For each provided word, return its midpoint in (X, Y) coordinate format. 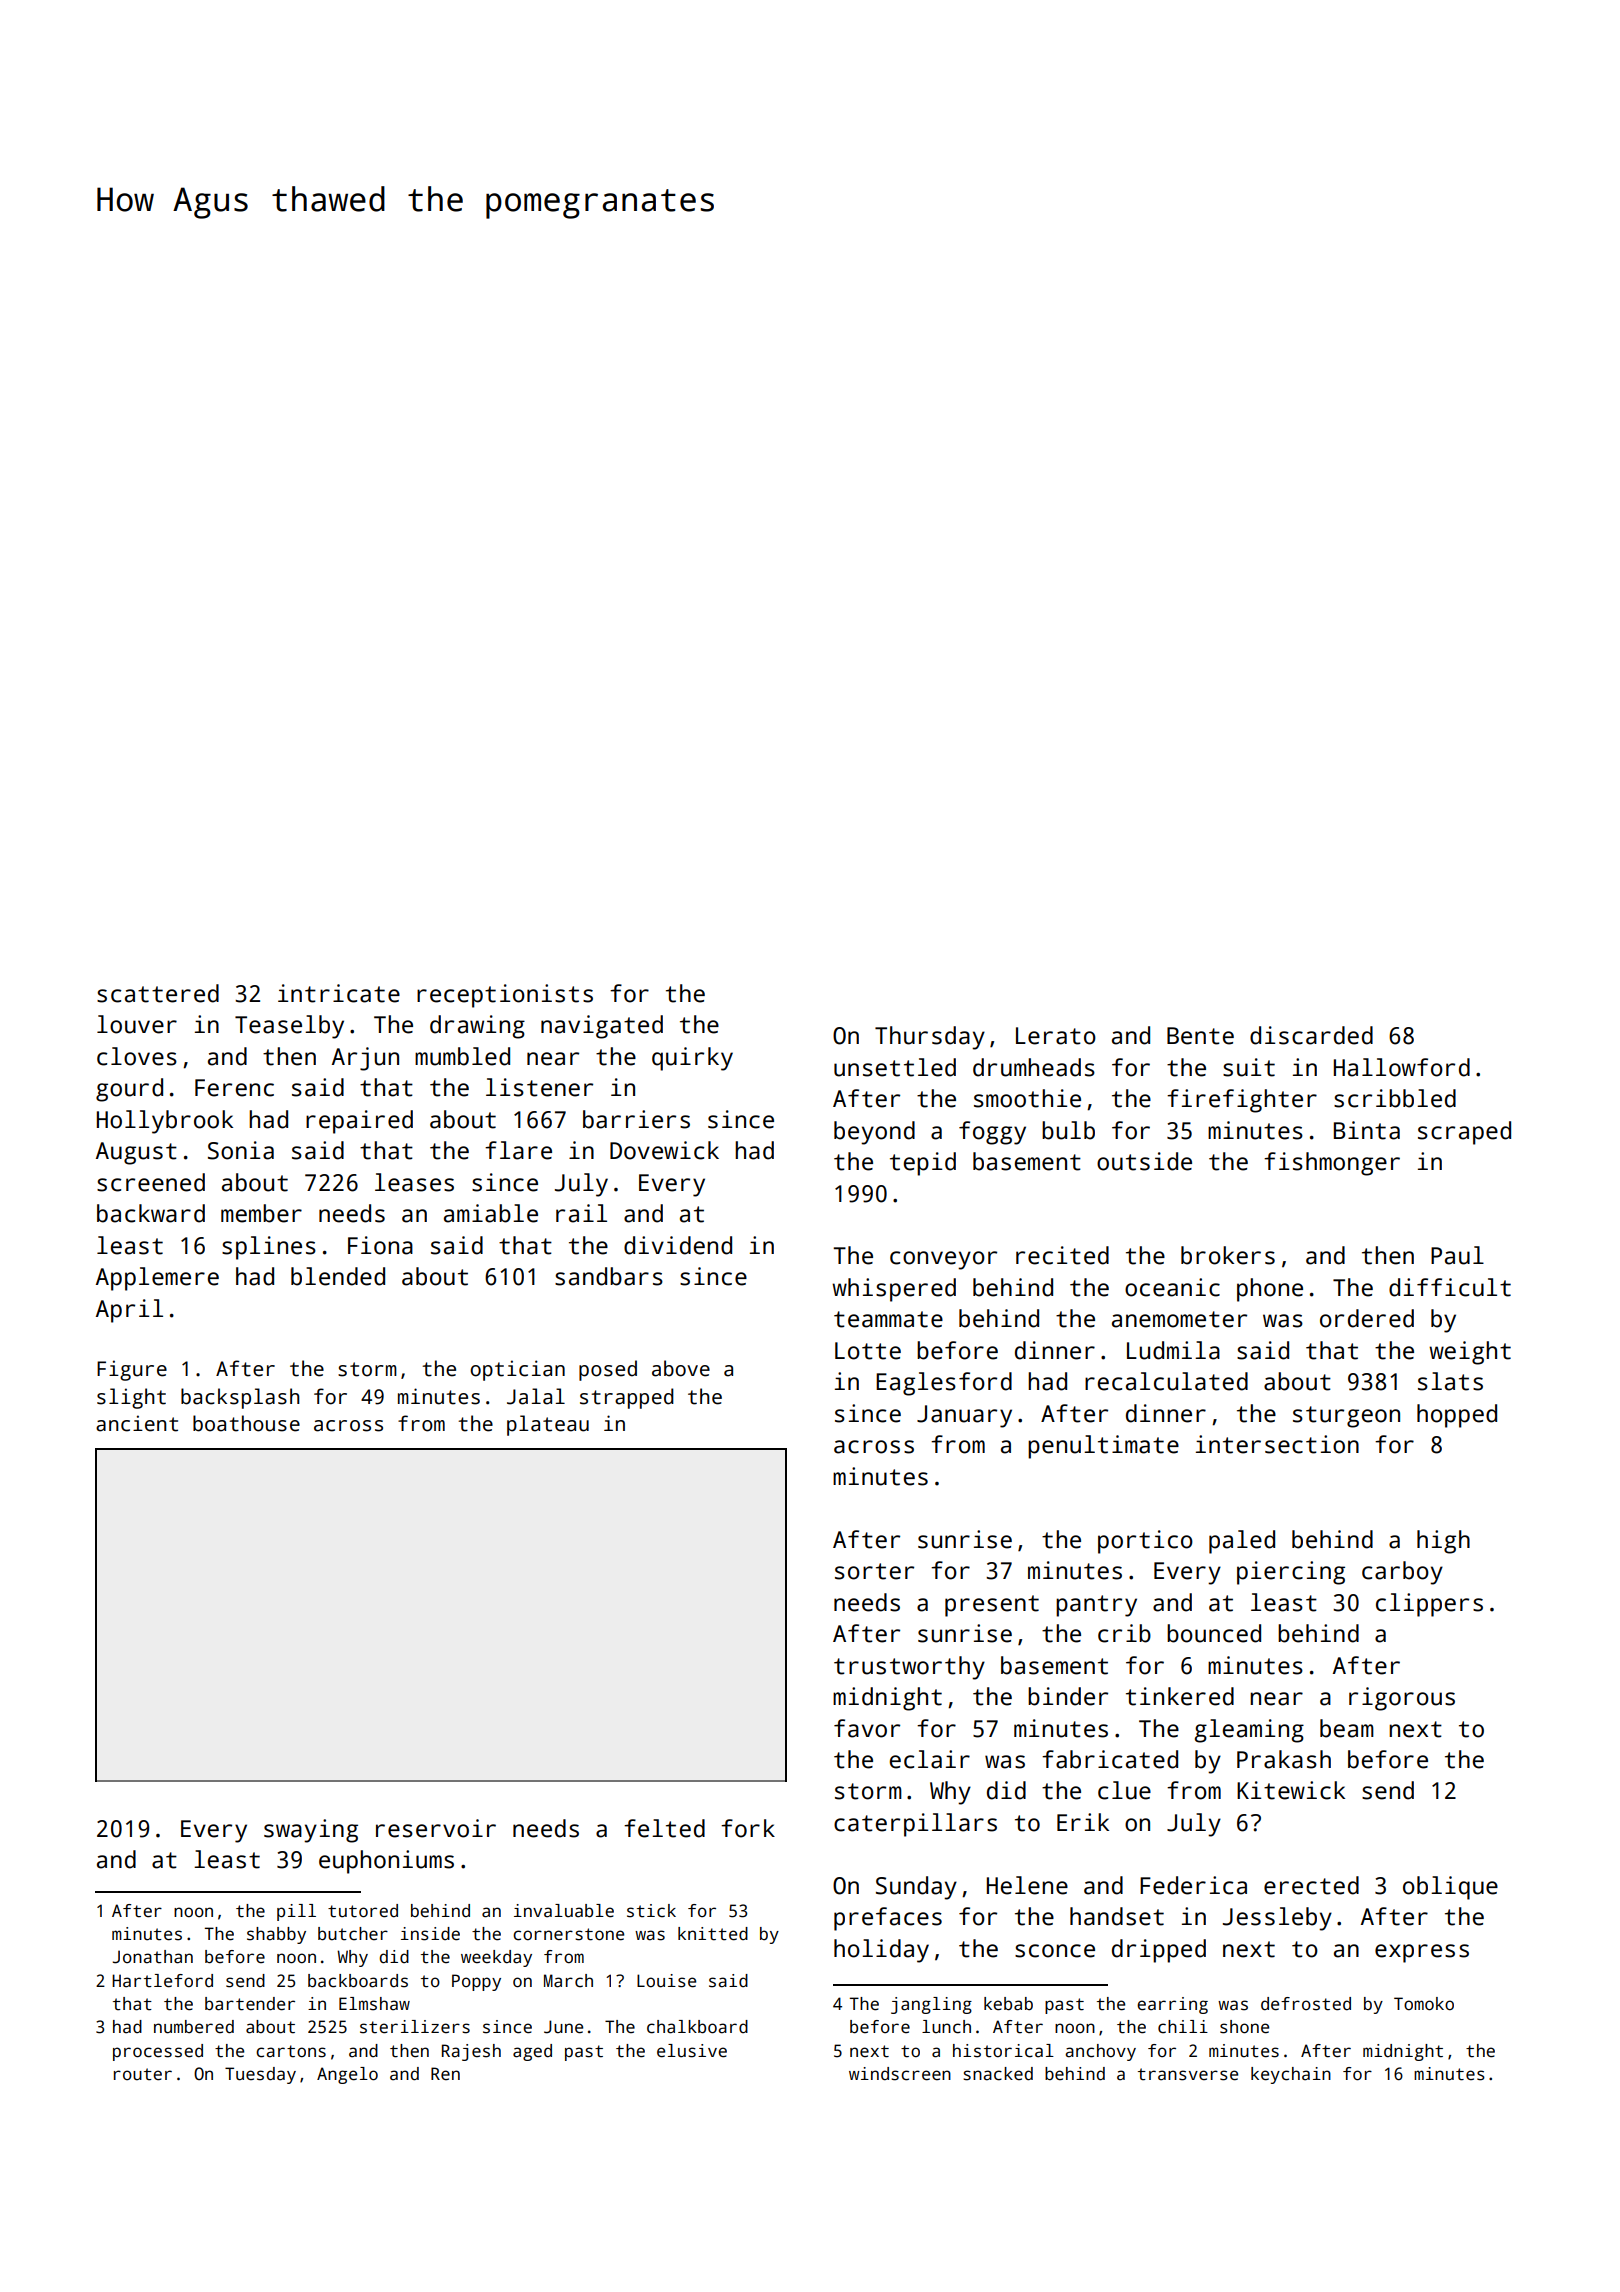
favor (867, 1728)
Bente (1200, 1036)
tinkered (1180, 1696)
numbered (194, 2027)
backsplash (240, 1398)
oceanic (1172, 1287)
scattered (158, 993)
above (681, 1368)
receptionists (505, 996)
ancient (137, 1423)
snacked (998, 2074)
